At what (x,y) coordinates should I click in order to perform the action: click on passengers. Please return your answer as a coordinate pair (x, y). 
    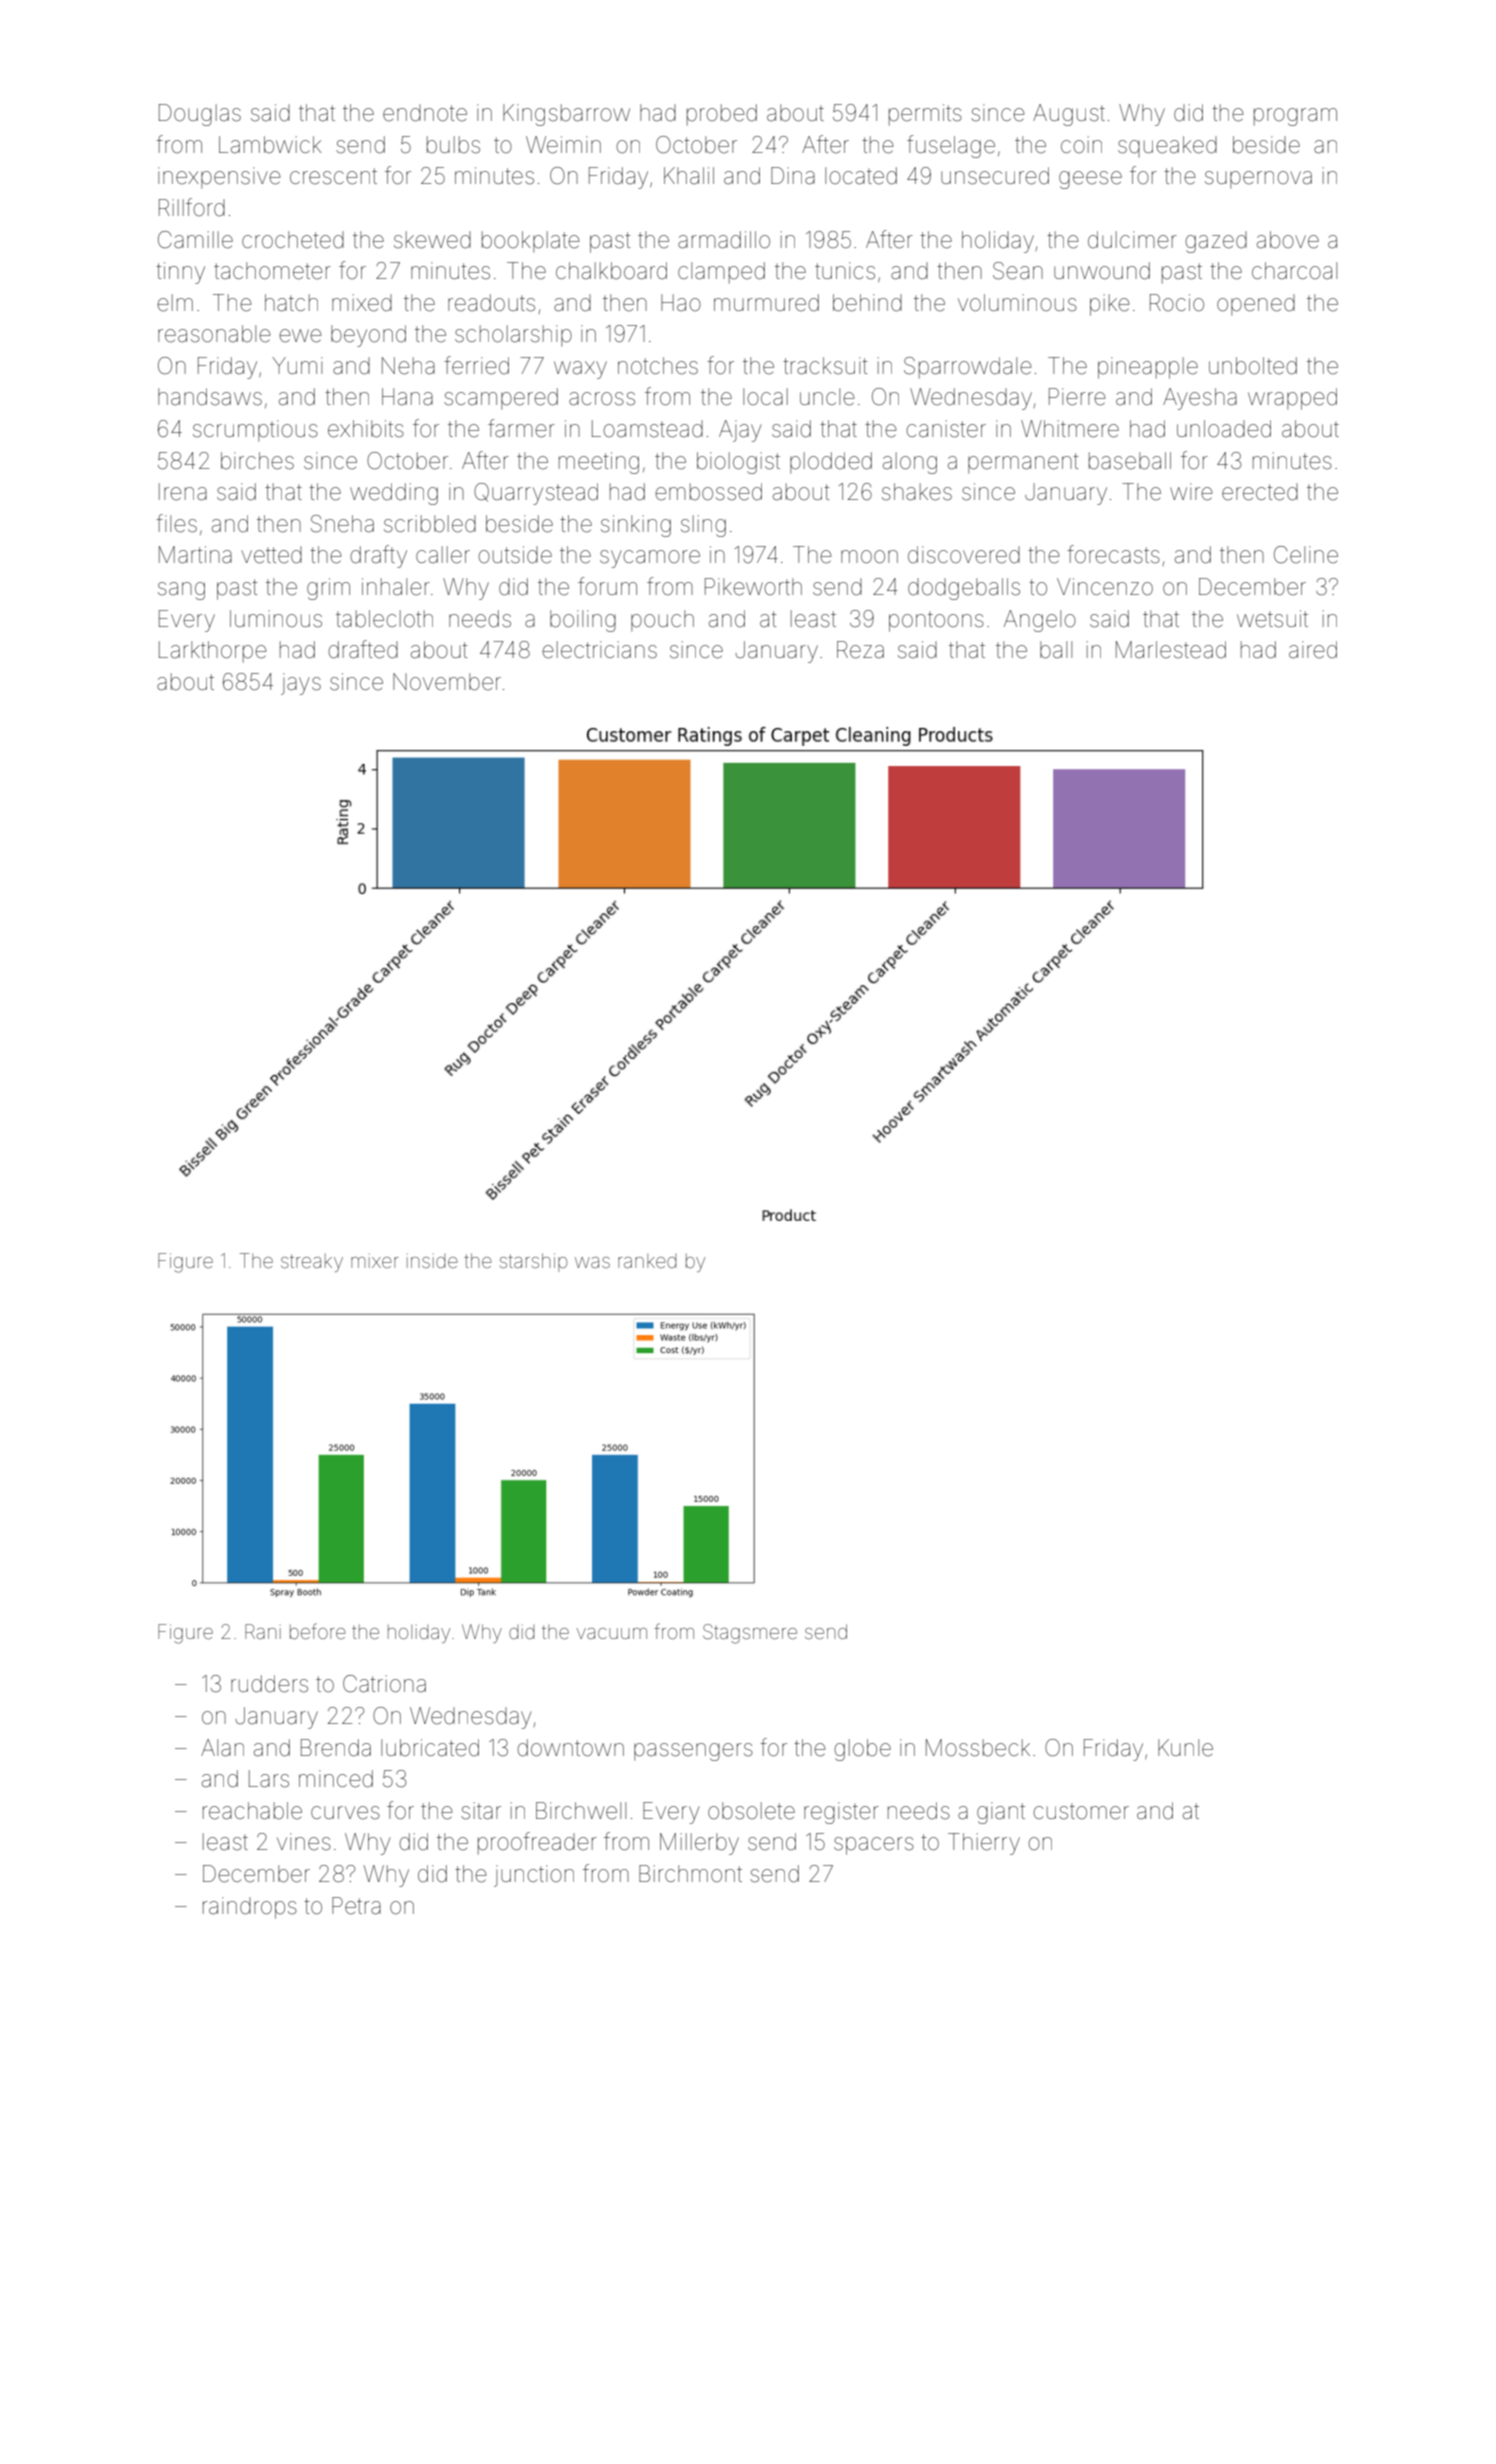
    Looking at the image, I should click on (693, 1752).
